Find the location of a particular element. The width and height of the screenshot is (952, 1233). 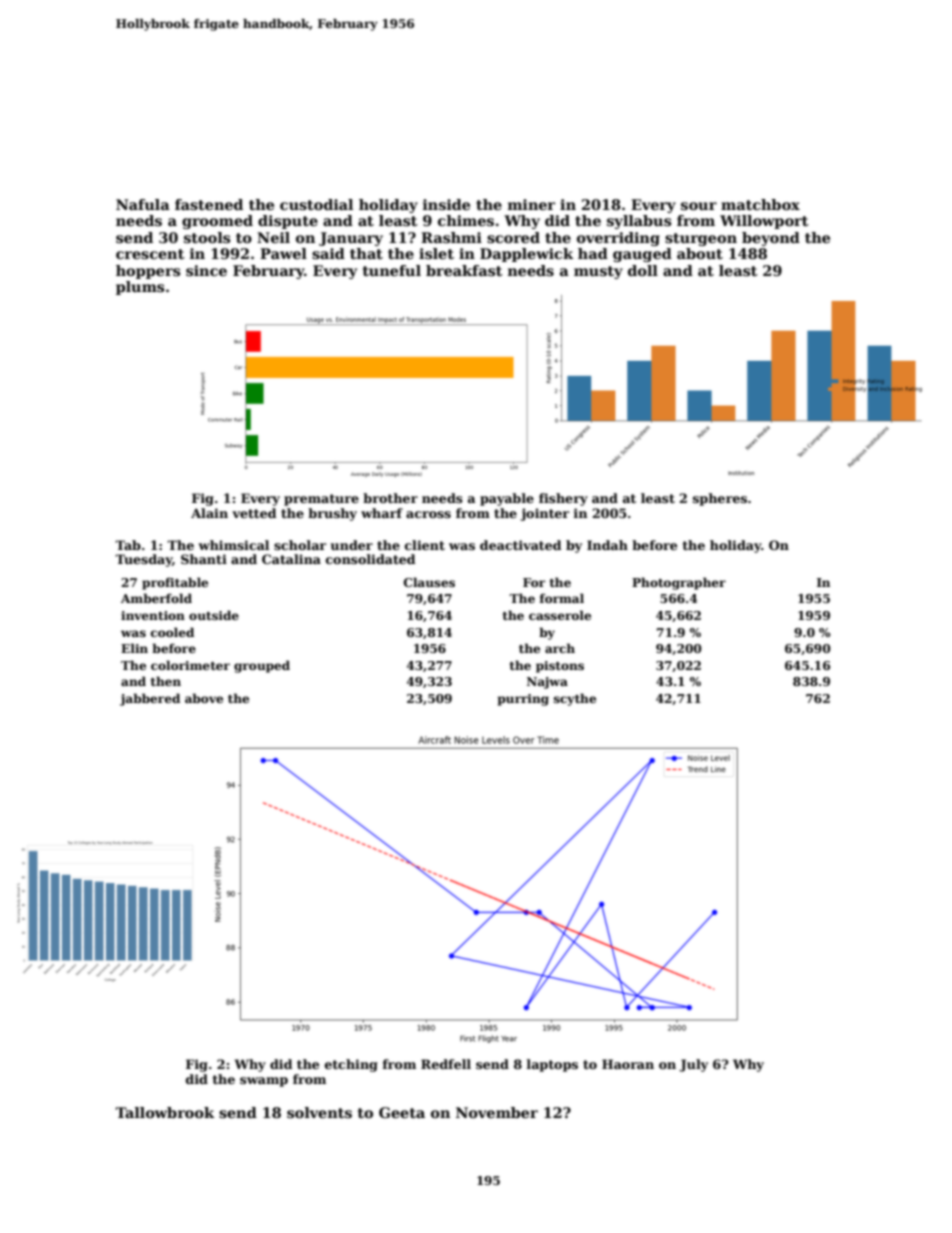

matchbox is located at coordinates (760, 204).
